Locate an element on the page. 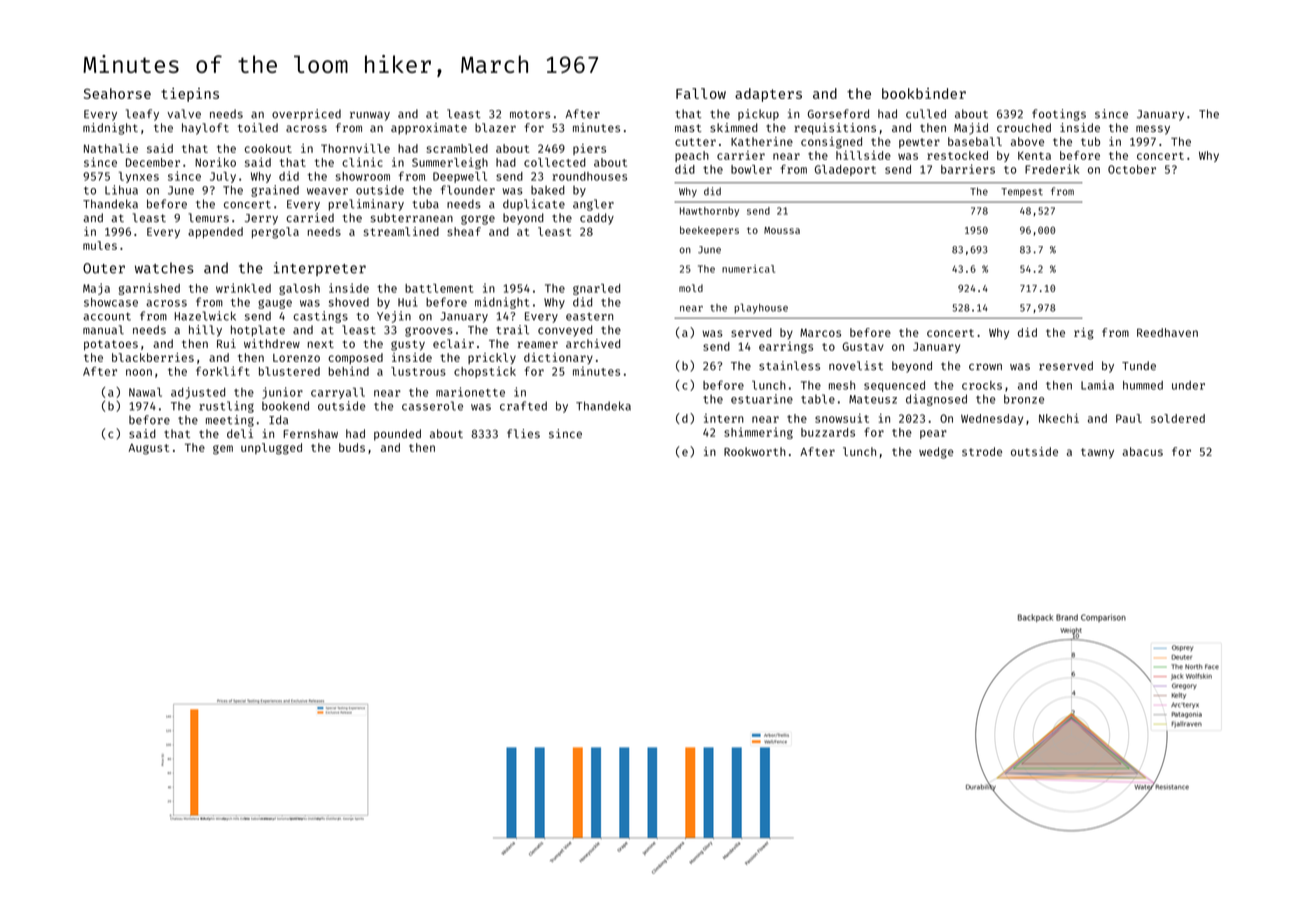 Image resolution: width=1308 pixels, height=924 pixels. Fallow is located at coordinates (701, 93).
